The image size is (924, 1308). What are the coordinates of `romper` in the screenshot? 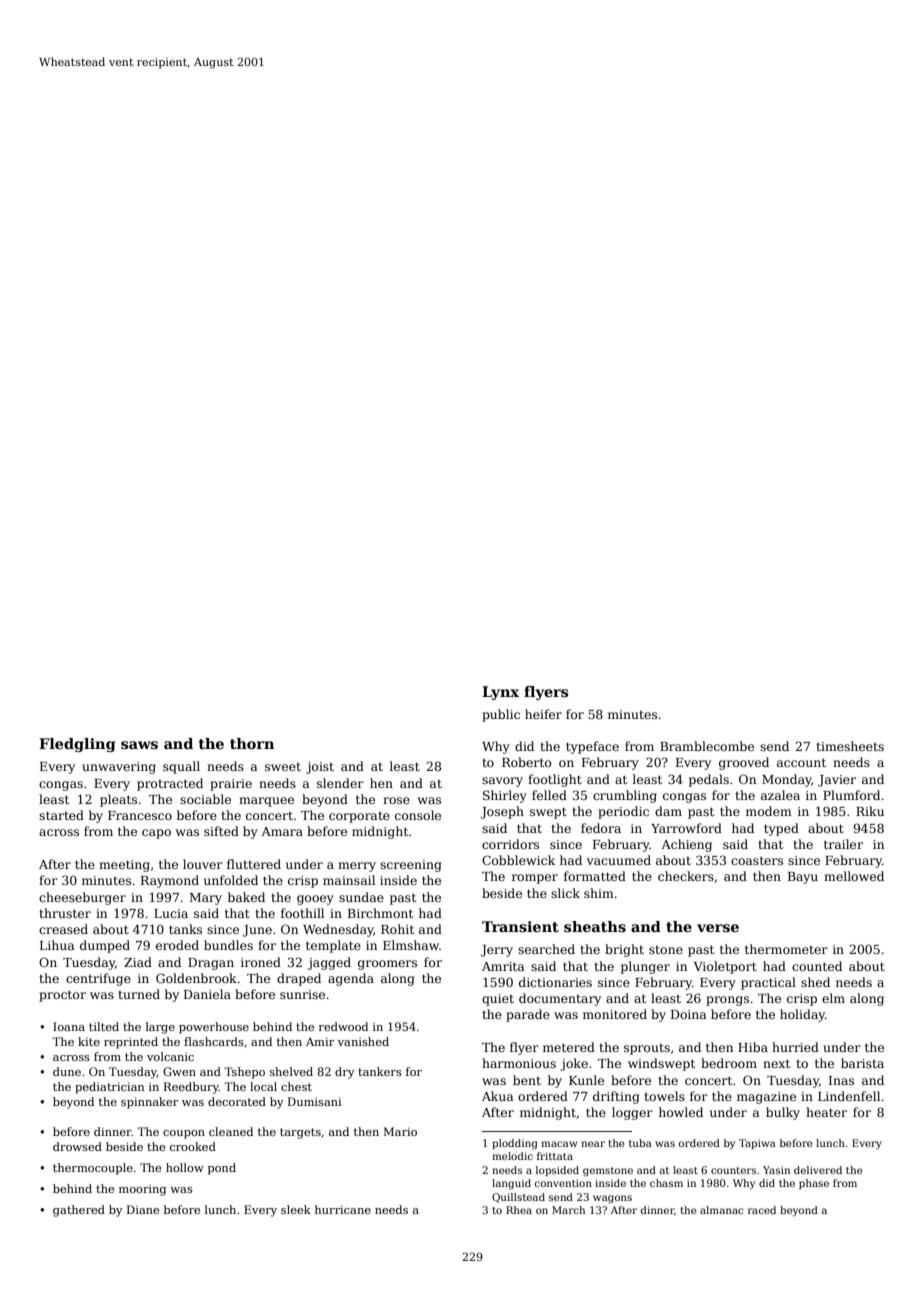 It's located at (535, 879).
